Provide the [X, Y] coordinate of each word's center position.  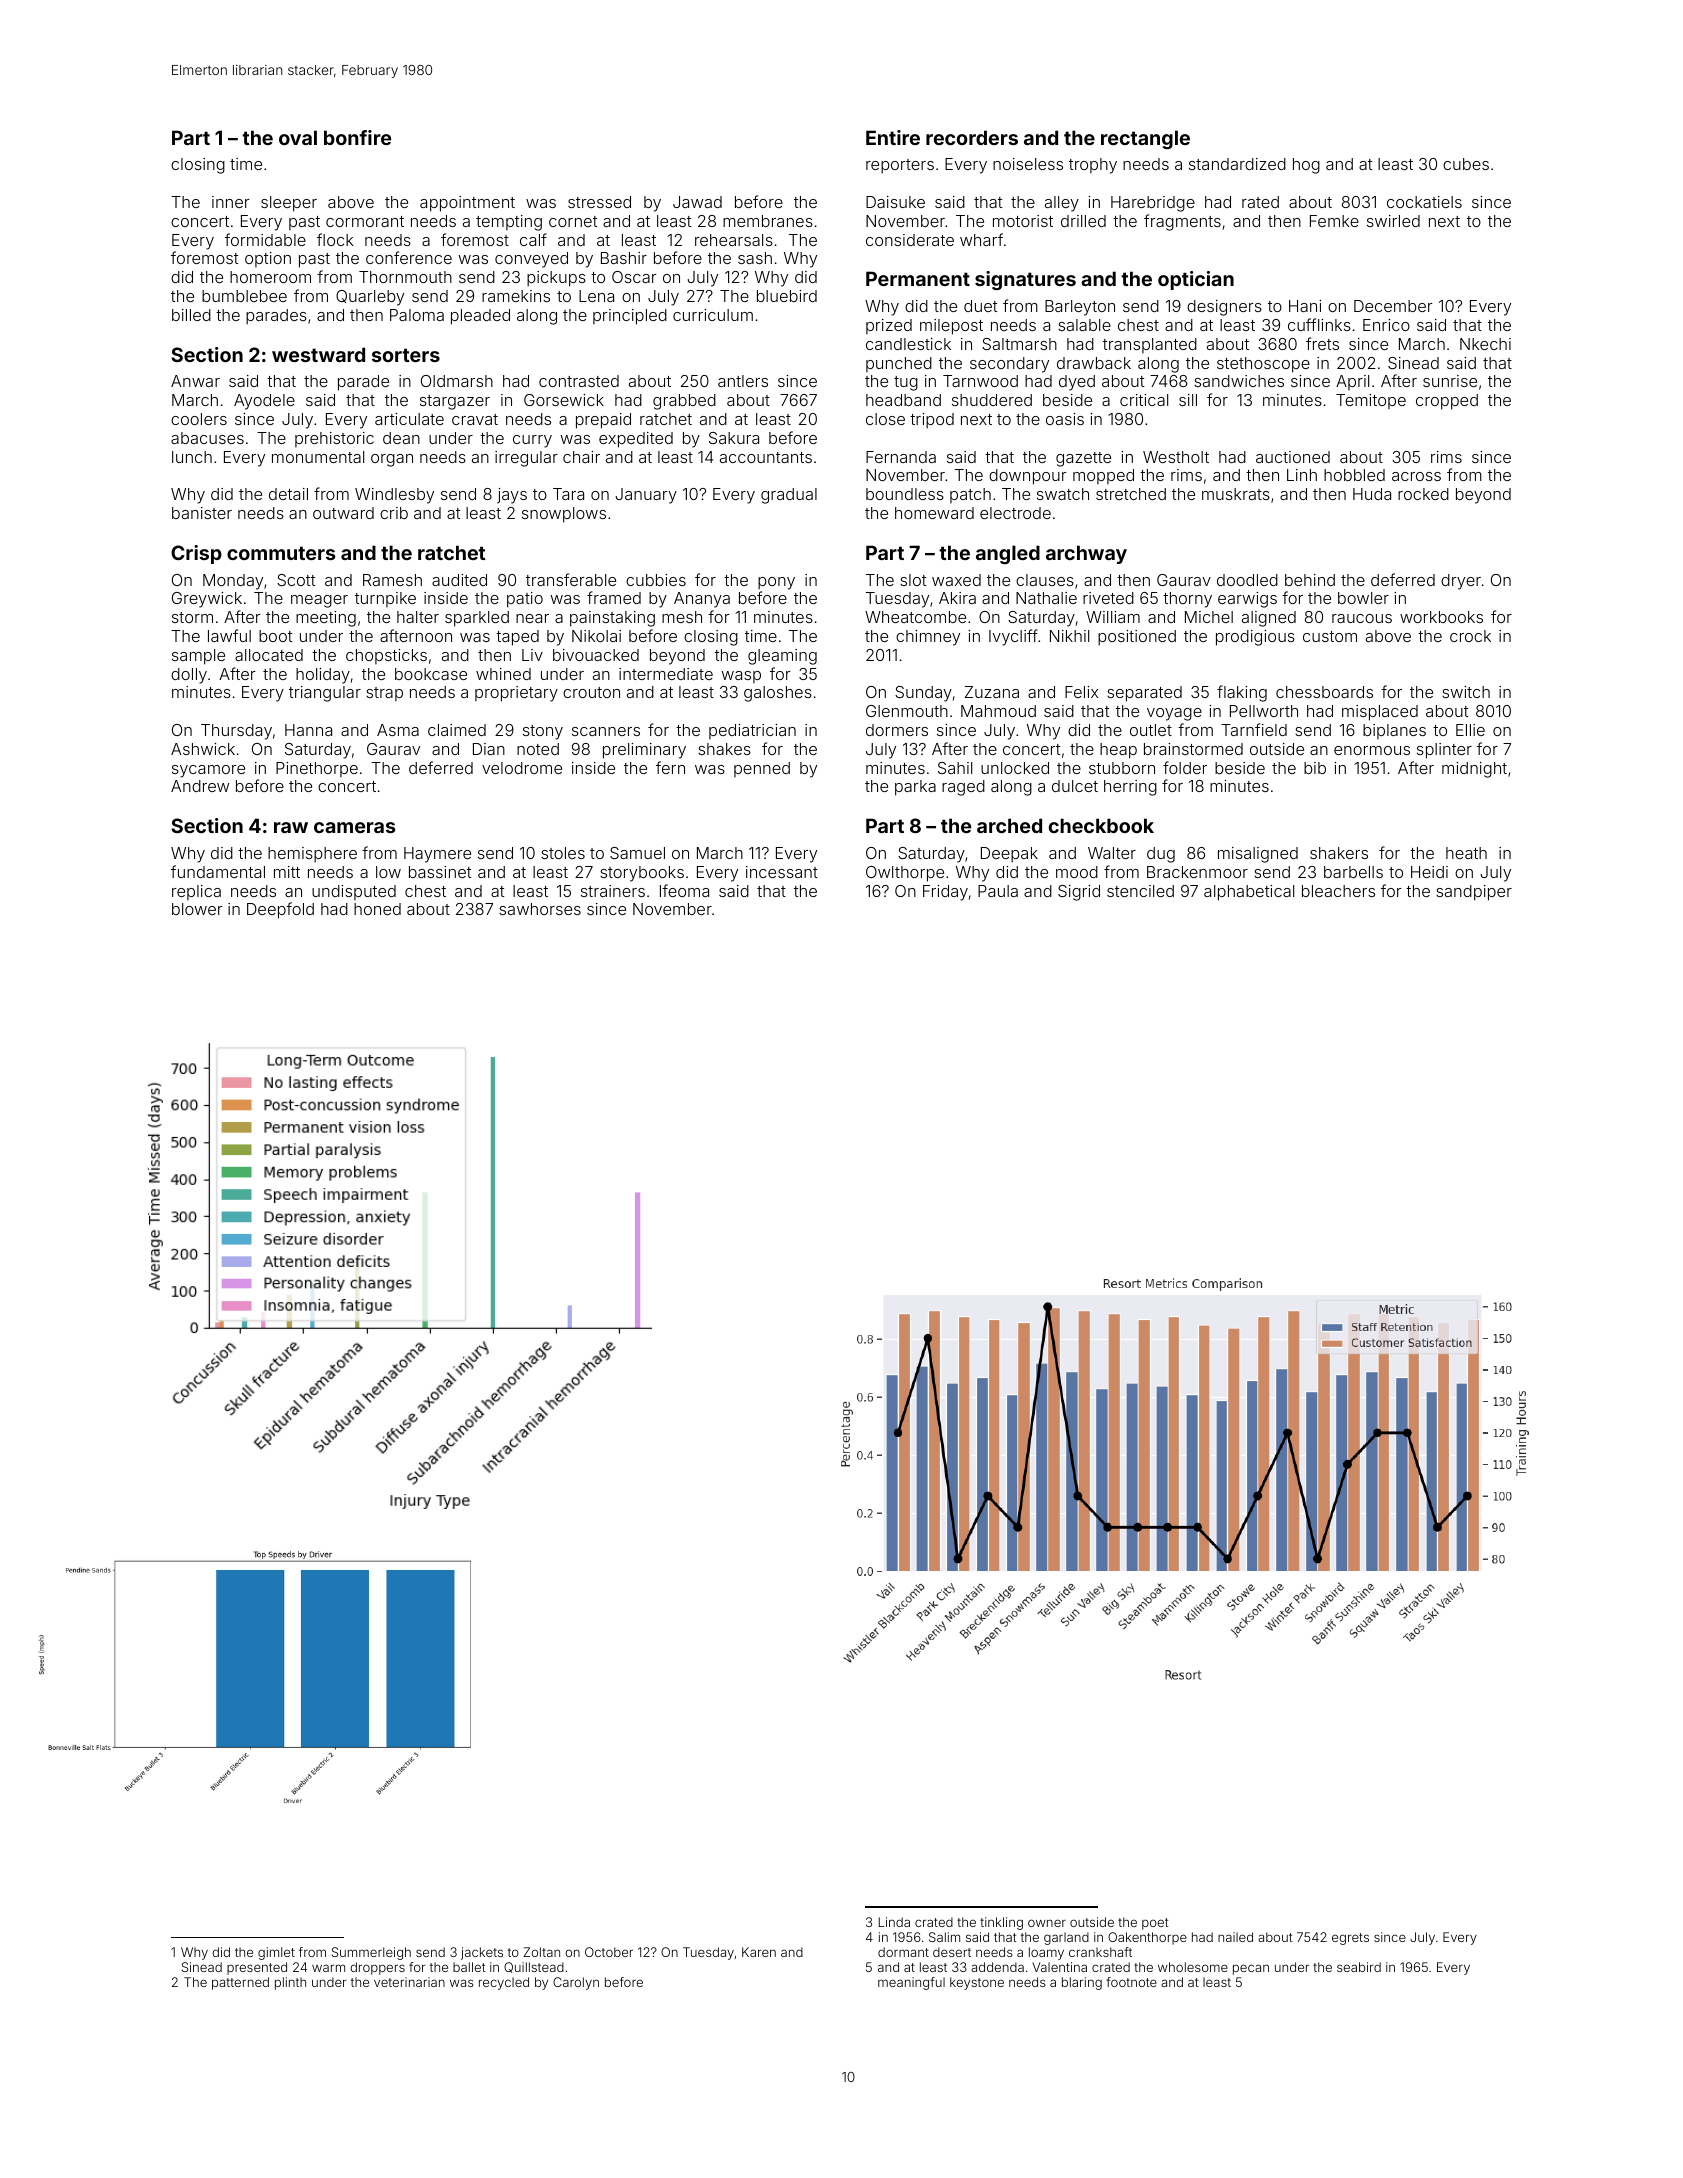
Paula [998, 891]
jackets [482, 1953]
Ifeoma [684, 890]
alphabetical [1249, 893]
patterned [240, 1983]
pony [776, 583]
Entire [893, 137]
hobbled [1354, 475]
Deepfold [280, 910]
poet [1155, 1924]
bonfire [357, 137]
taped [517, 638]
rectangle [1145, 139]
